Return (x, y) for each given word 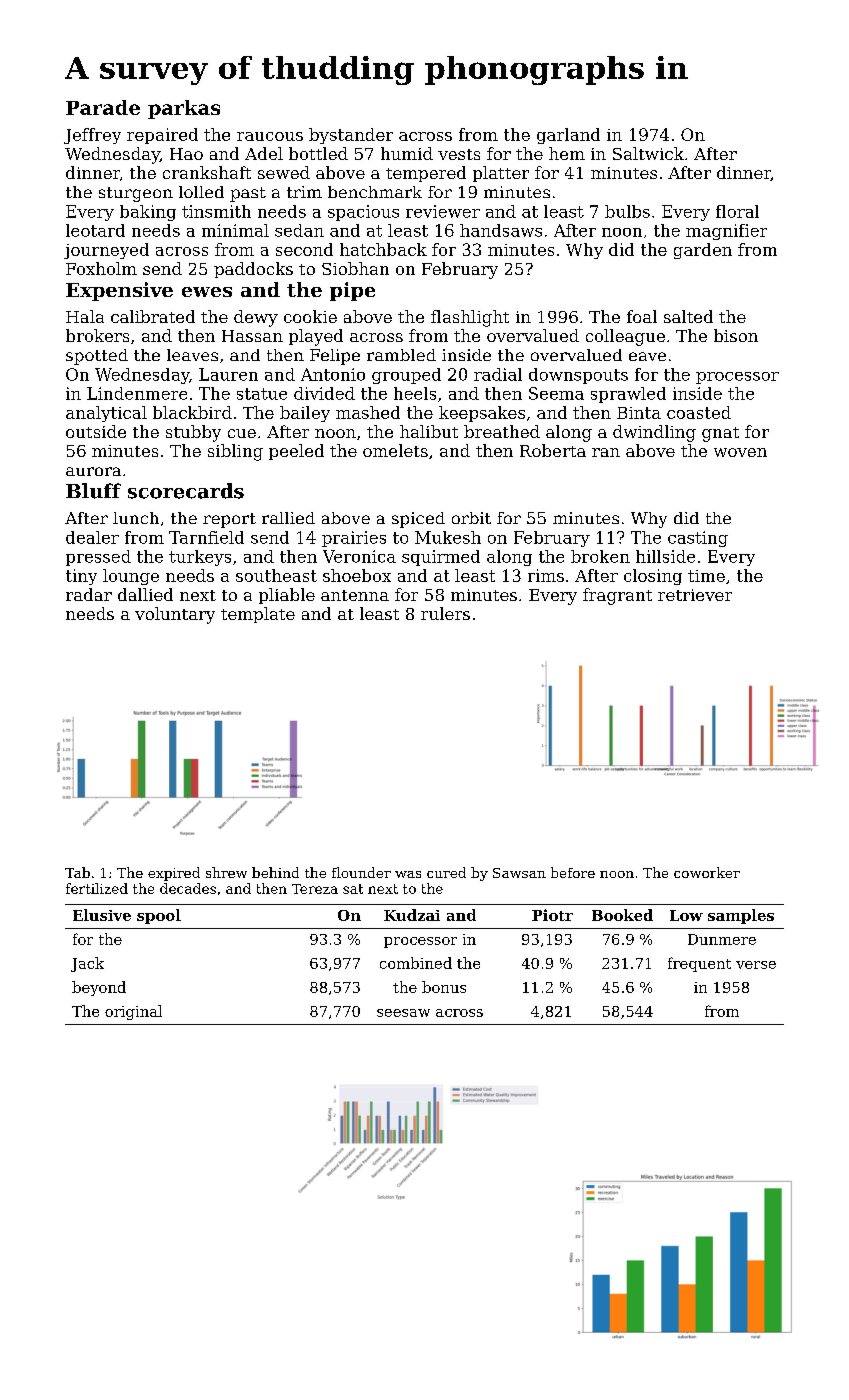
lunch (136, 518)
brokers (97, 335)
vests (459, 154)
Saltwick (648, 153)
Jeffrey (92, 136)
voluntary (175, 615)
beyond (99, 988)
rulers (445, 613)
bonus (444, 987)
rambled (401, 355)
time (706, 576)
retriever (695, 595)
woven (740, 452)
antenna (355, 595)
